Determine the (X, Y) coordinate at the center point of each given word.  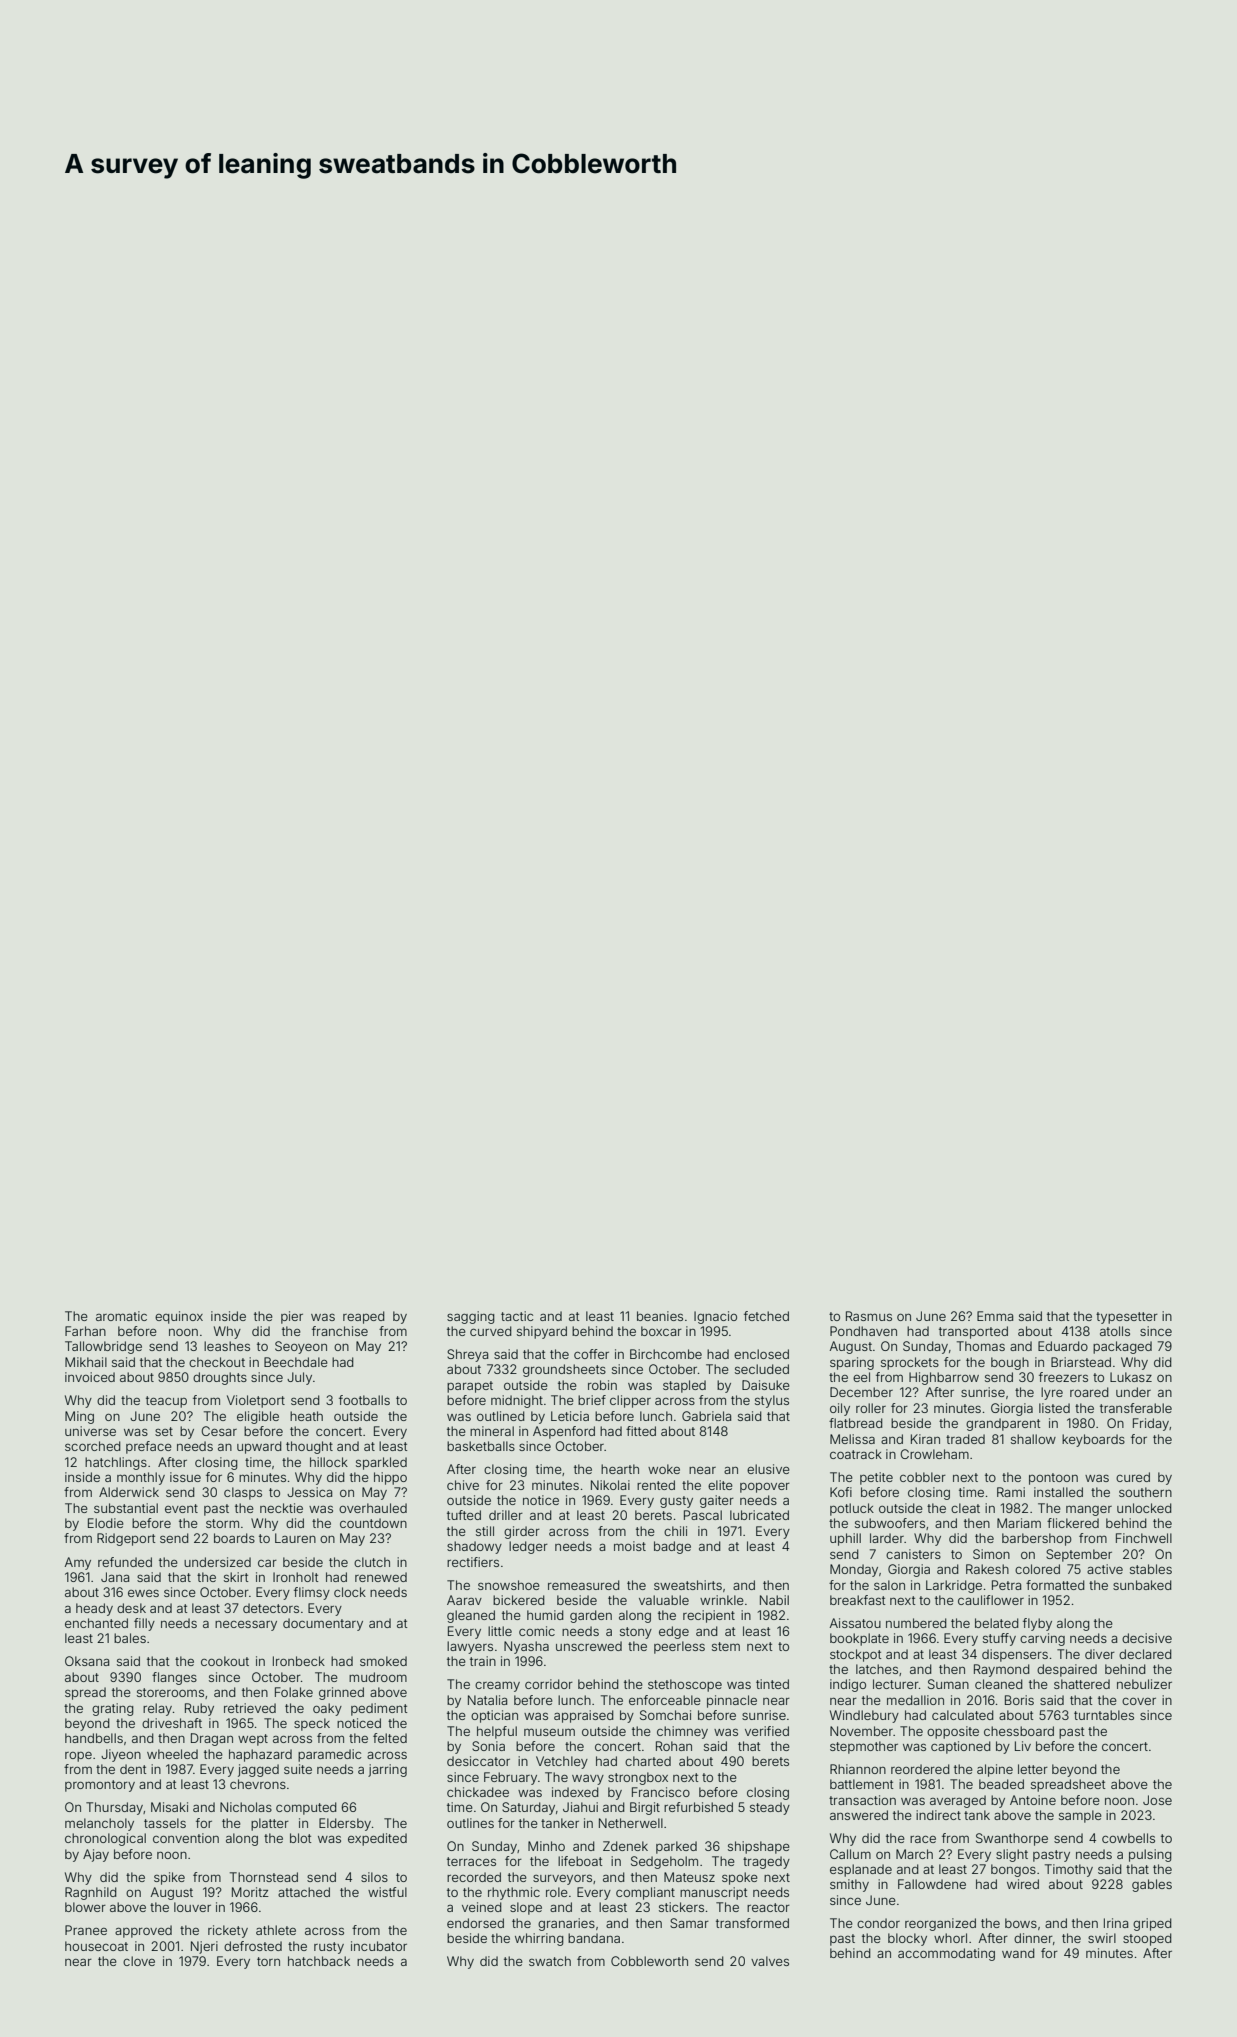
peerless (679, 1647)
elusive (768, 1469)
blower (85, 1907)
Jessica (309, 1492)
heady (94, 1609)
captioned (961, 1747)
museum (549, 1732)
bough (1010, 1363)
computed (306, 1808)
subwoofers (890, 1523)
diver (1100, 1654)
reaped (364, 1317)
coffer (591, 1354)
